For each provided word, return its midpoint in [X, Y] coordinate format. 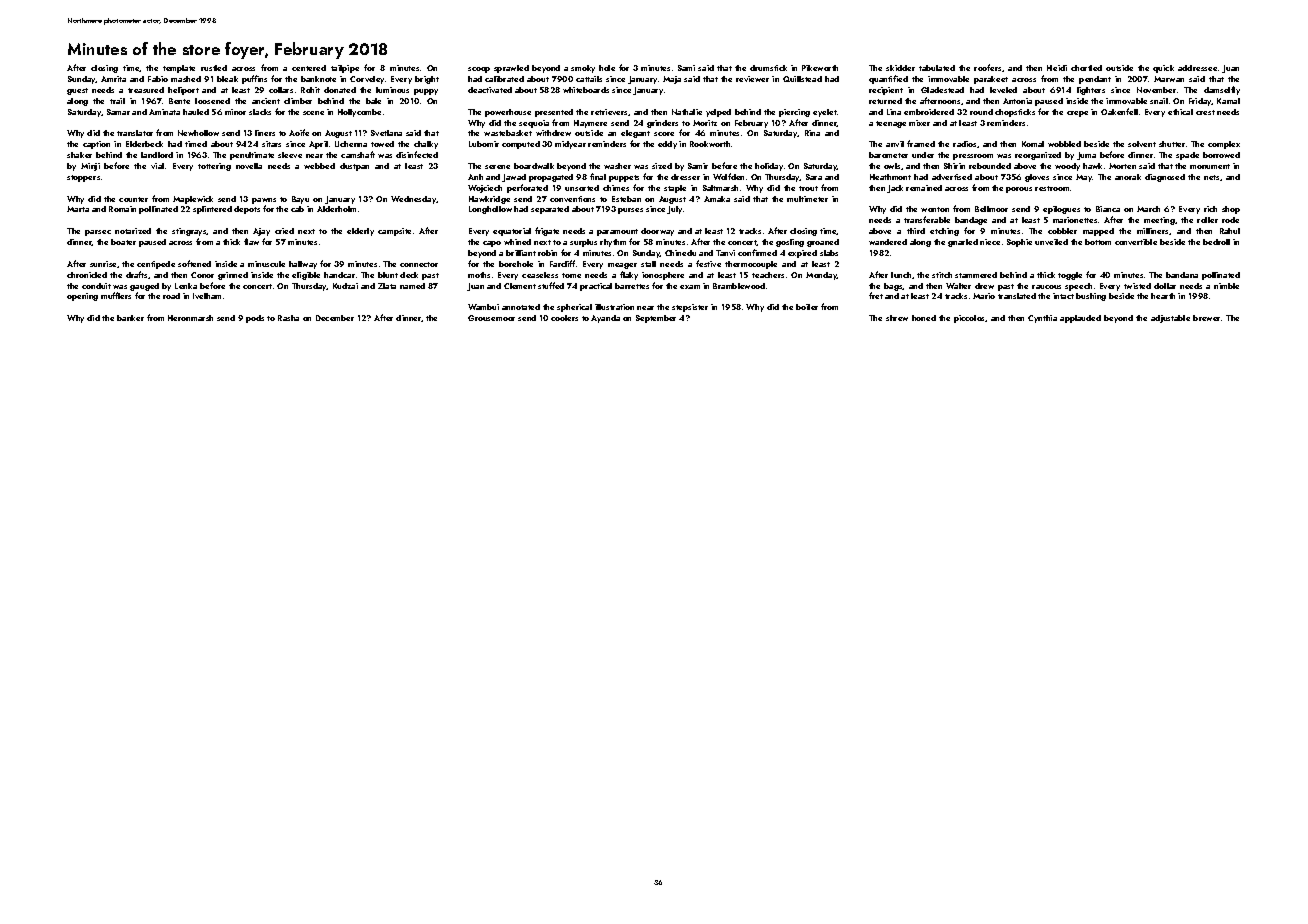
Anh [475, 177]
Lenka [186, 286]
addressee [1197, 68]
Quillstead [802, 79]
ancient [266, 101]
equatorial [512, 232]
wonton [935, 209]
